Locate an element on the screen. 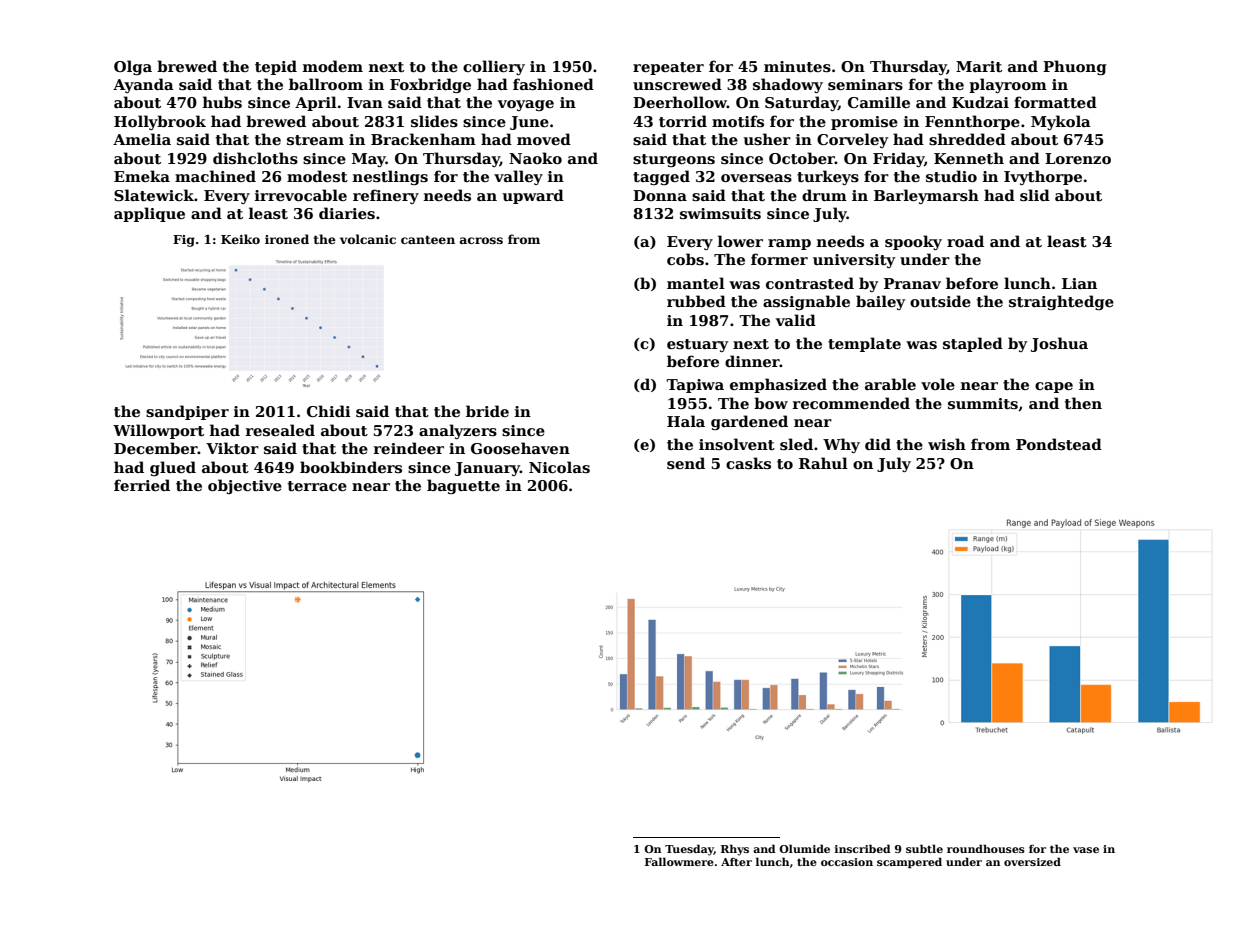  Olga is located at coordinates (133, 67).
